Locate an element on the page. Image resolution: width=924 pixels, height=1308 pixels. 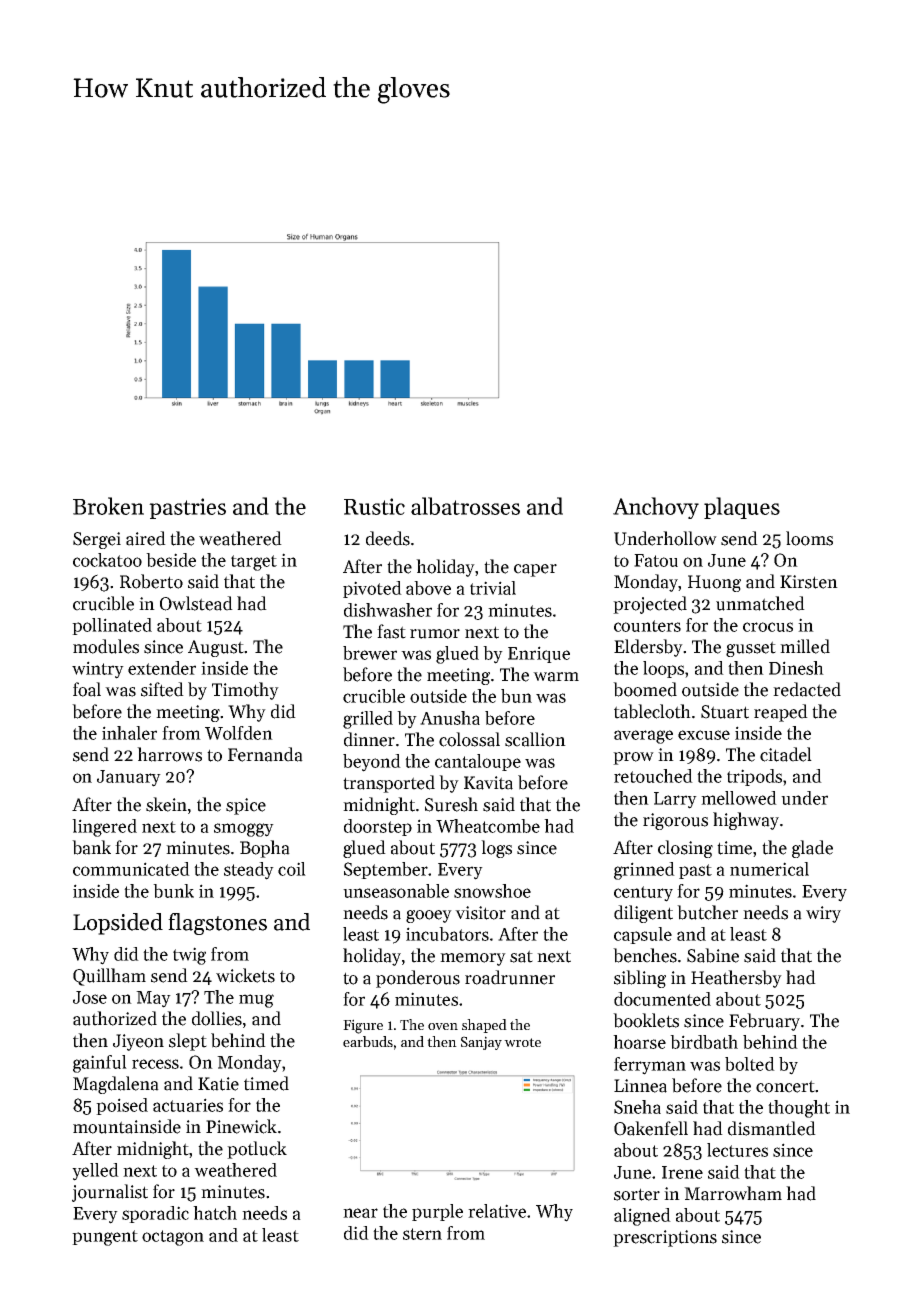
albatrosses is located at coordinates (465, 506).
